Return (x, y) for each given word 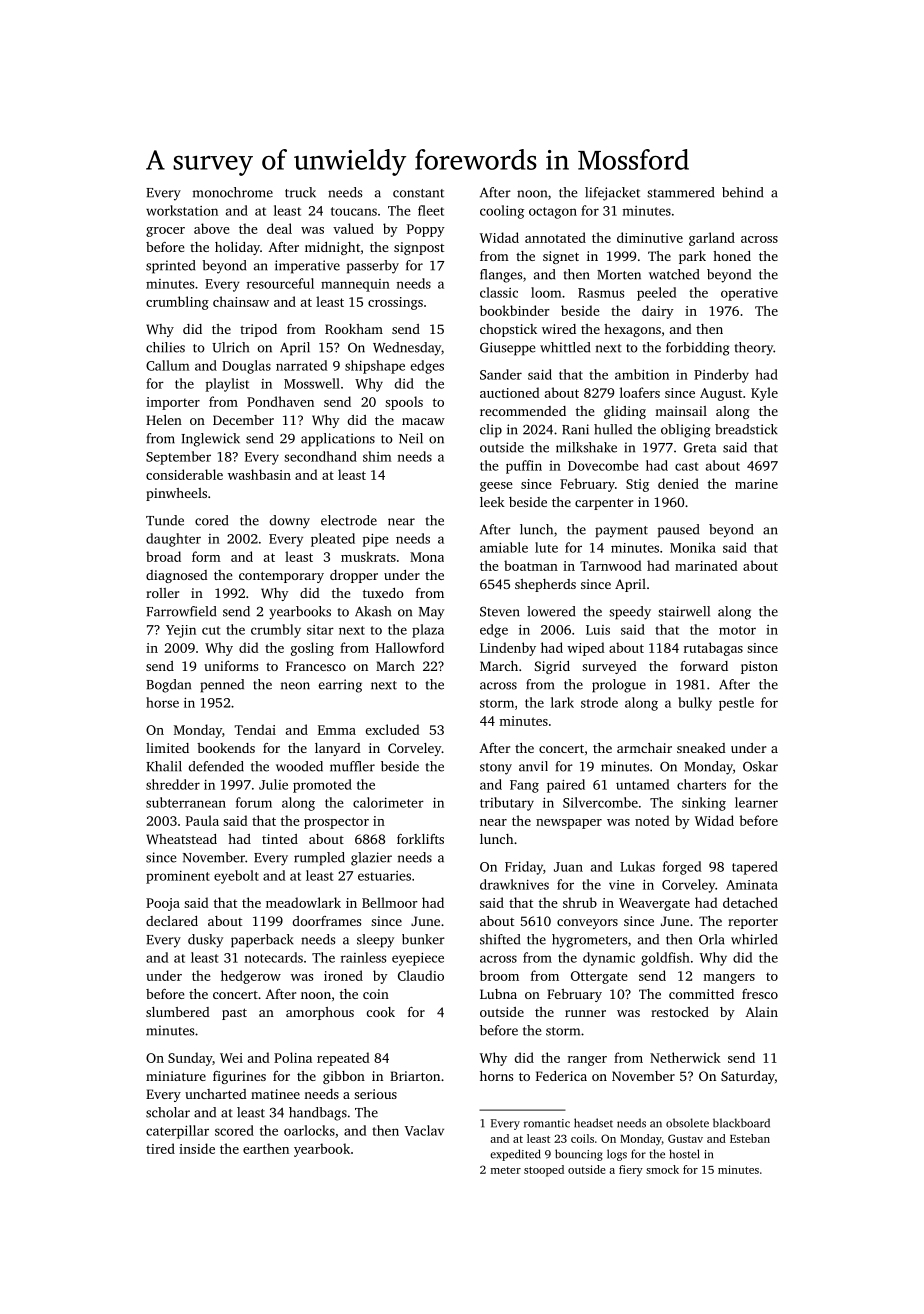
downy (290, 522)
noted (652, 820)
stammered (680, 192)
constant (418, 193)
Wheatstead (181, 839)
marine (756, 484)
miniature (176, 1076)
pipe (376, 540)
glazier (371, 859)
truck (300, 192)
